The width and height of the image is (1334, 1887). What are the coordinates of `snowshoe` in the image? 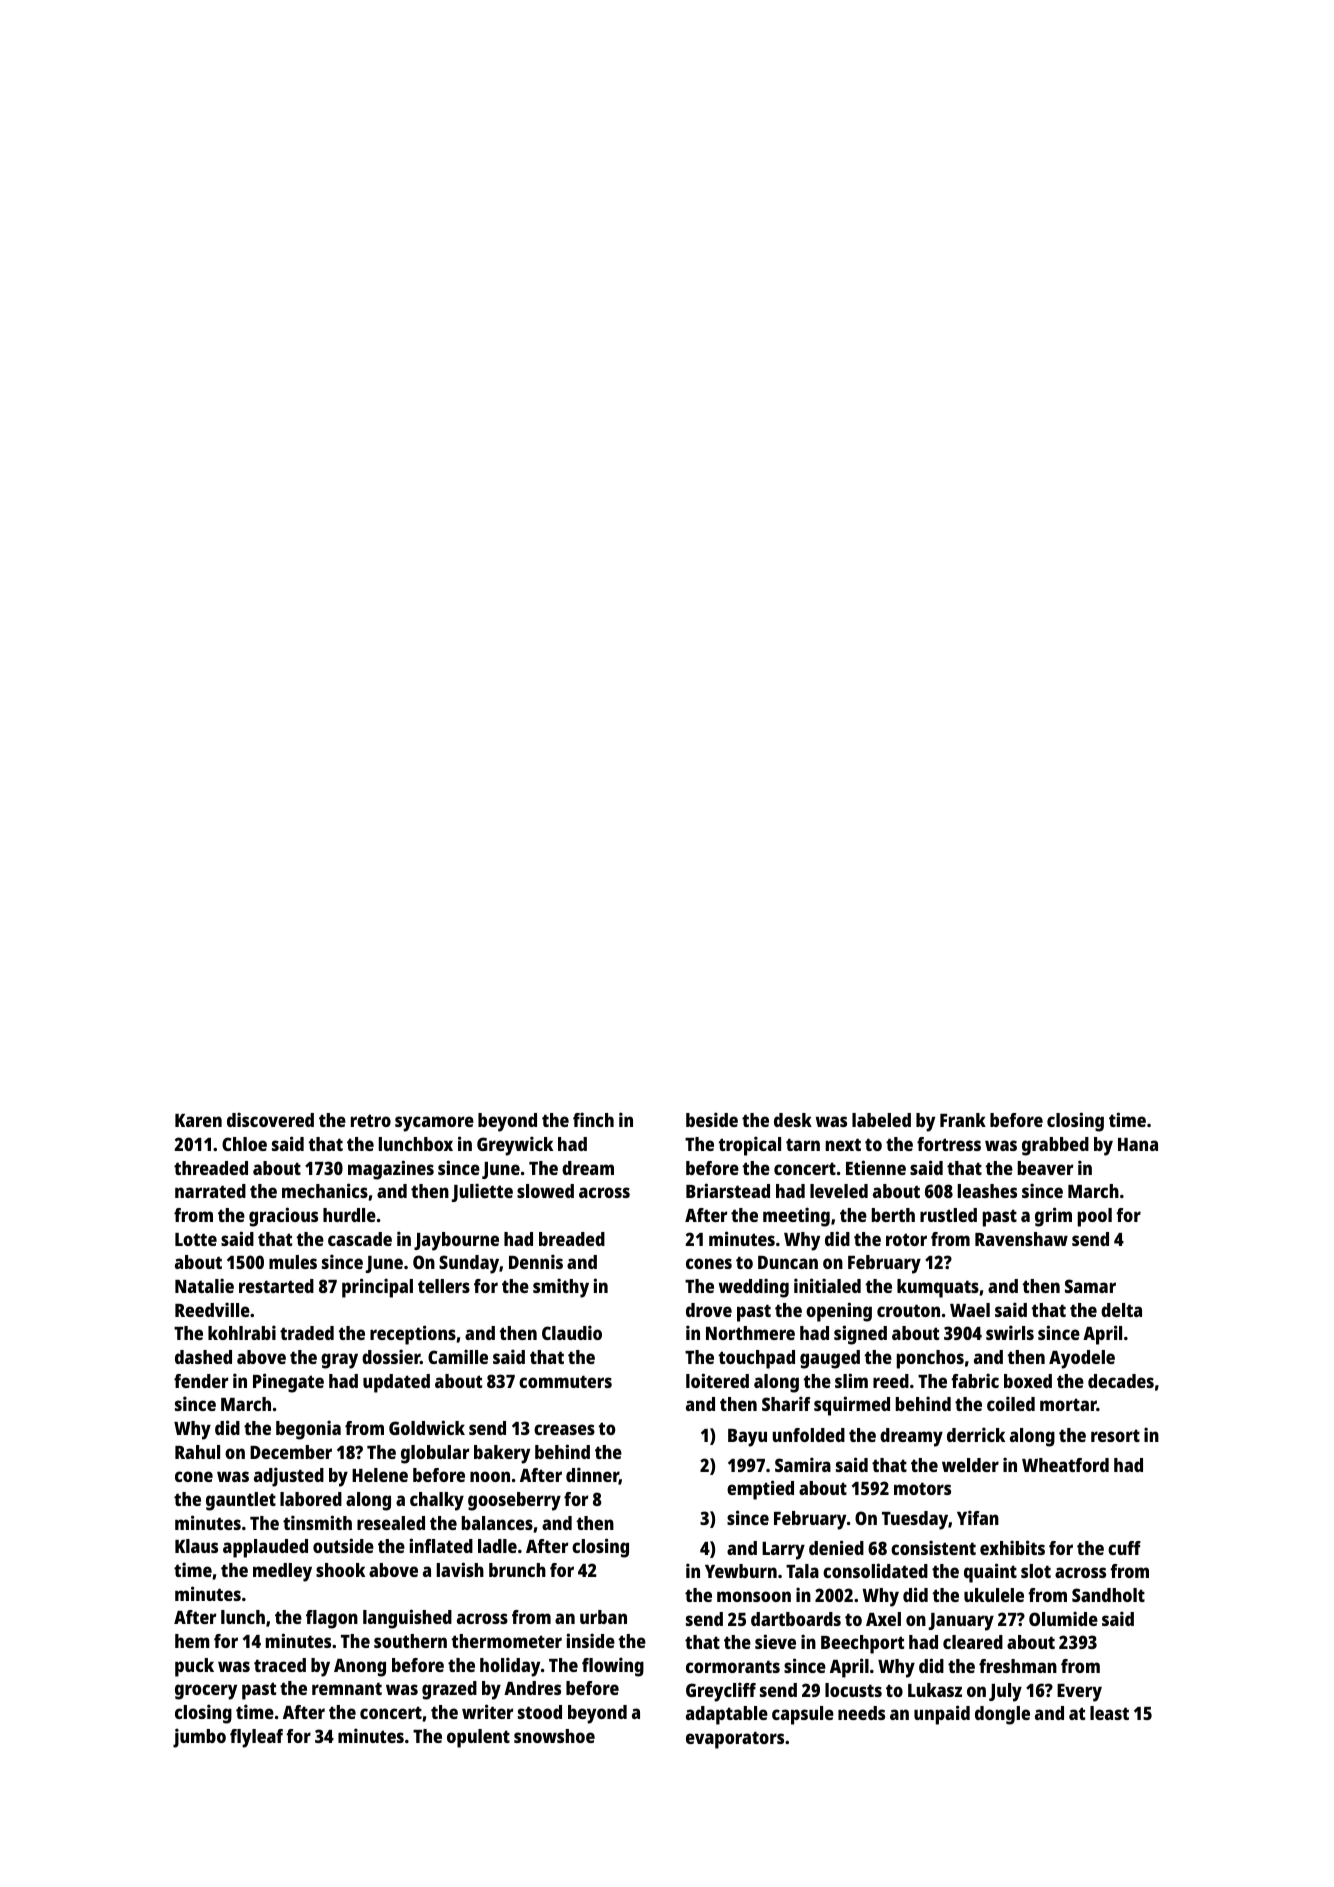 It's located at (554, 1736).
